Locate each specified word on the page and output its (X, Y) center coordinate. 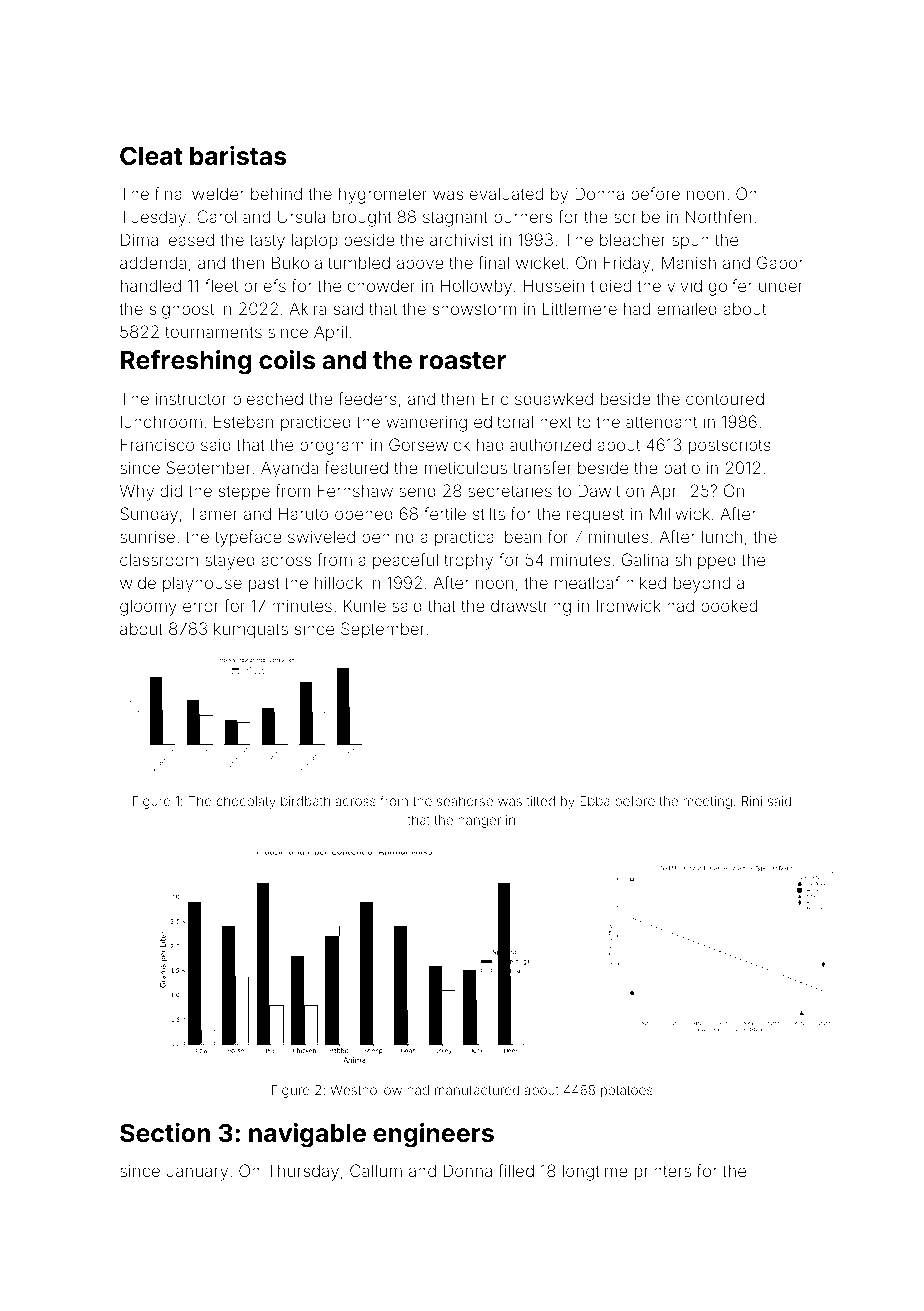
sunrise (147, 536)
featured (356, 467)
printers (663, 1173)
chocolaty (246, 802)
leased (189, 239)
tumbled (359, 263)
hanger (479, 821)
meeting (707, 802)
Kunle (365, 605)
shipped (705, 561)
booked (729, 605)
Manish (689, 262)
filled (516, 1170)
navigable (307, 1135)
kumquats (251, 630)
